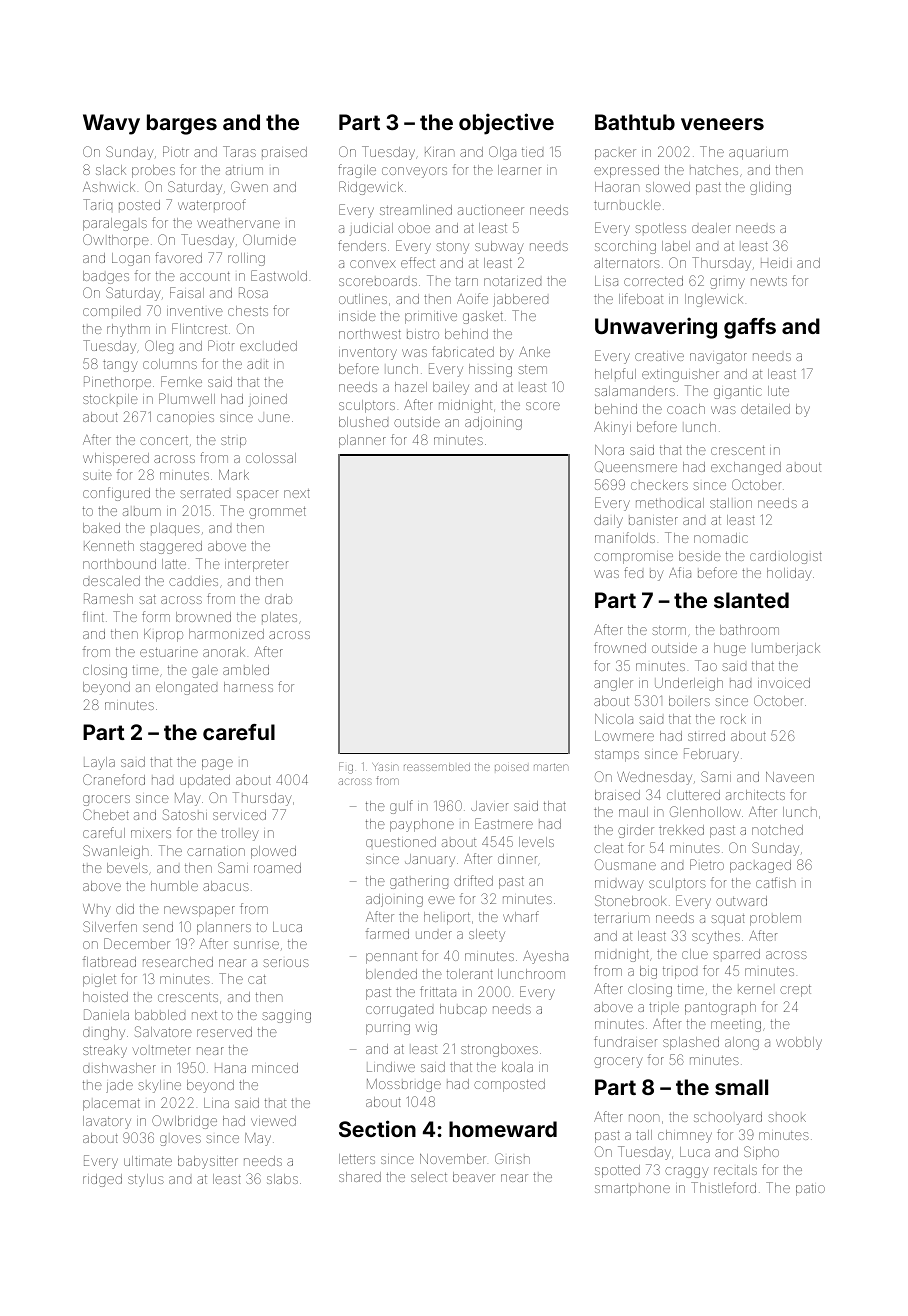  Describe the element at coordinates (736, 1026) in the image. I see `meeting` at that location.
